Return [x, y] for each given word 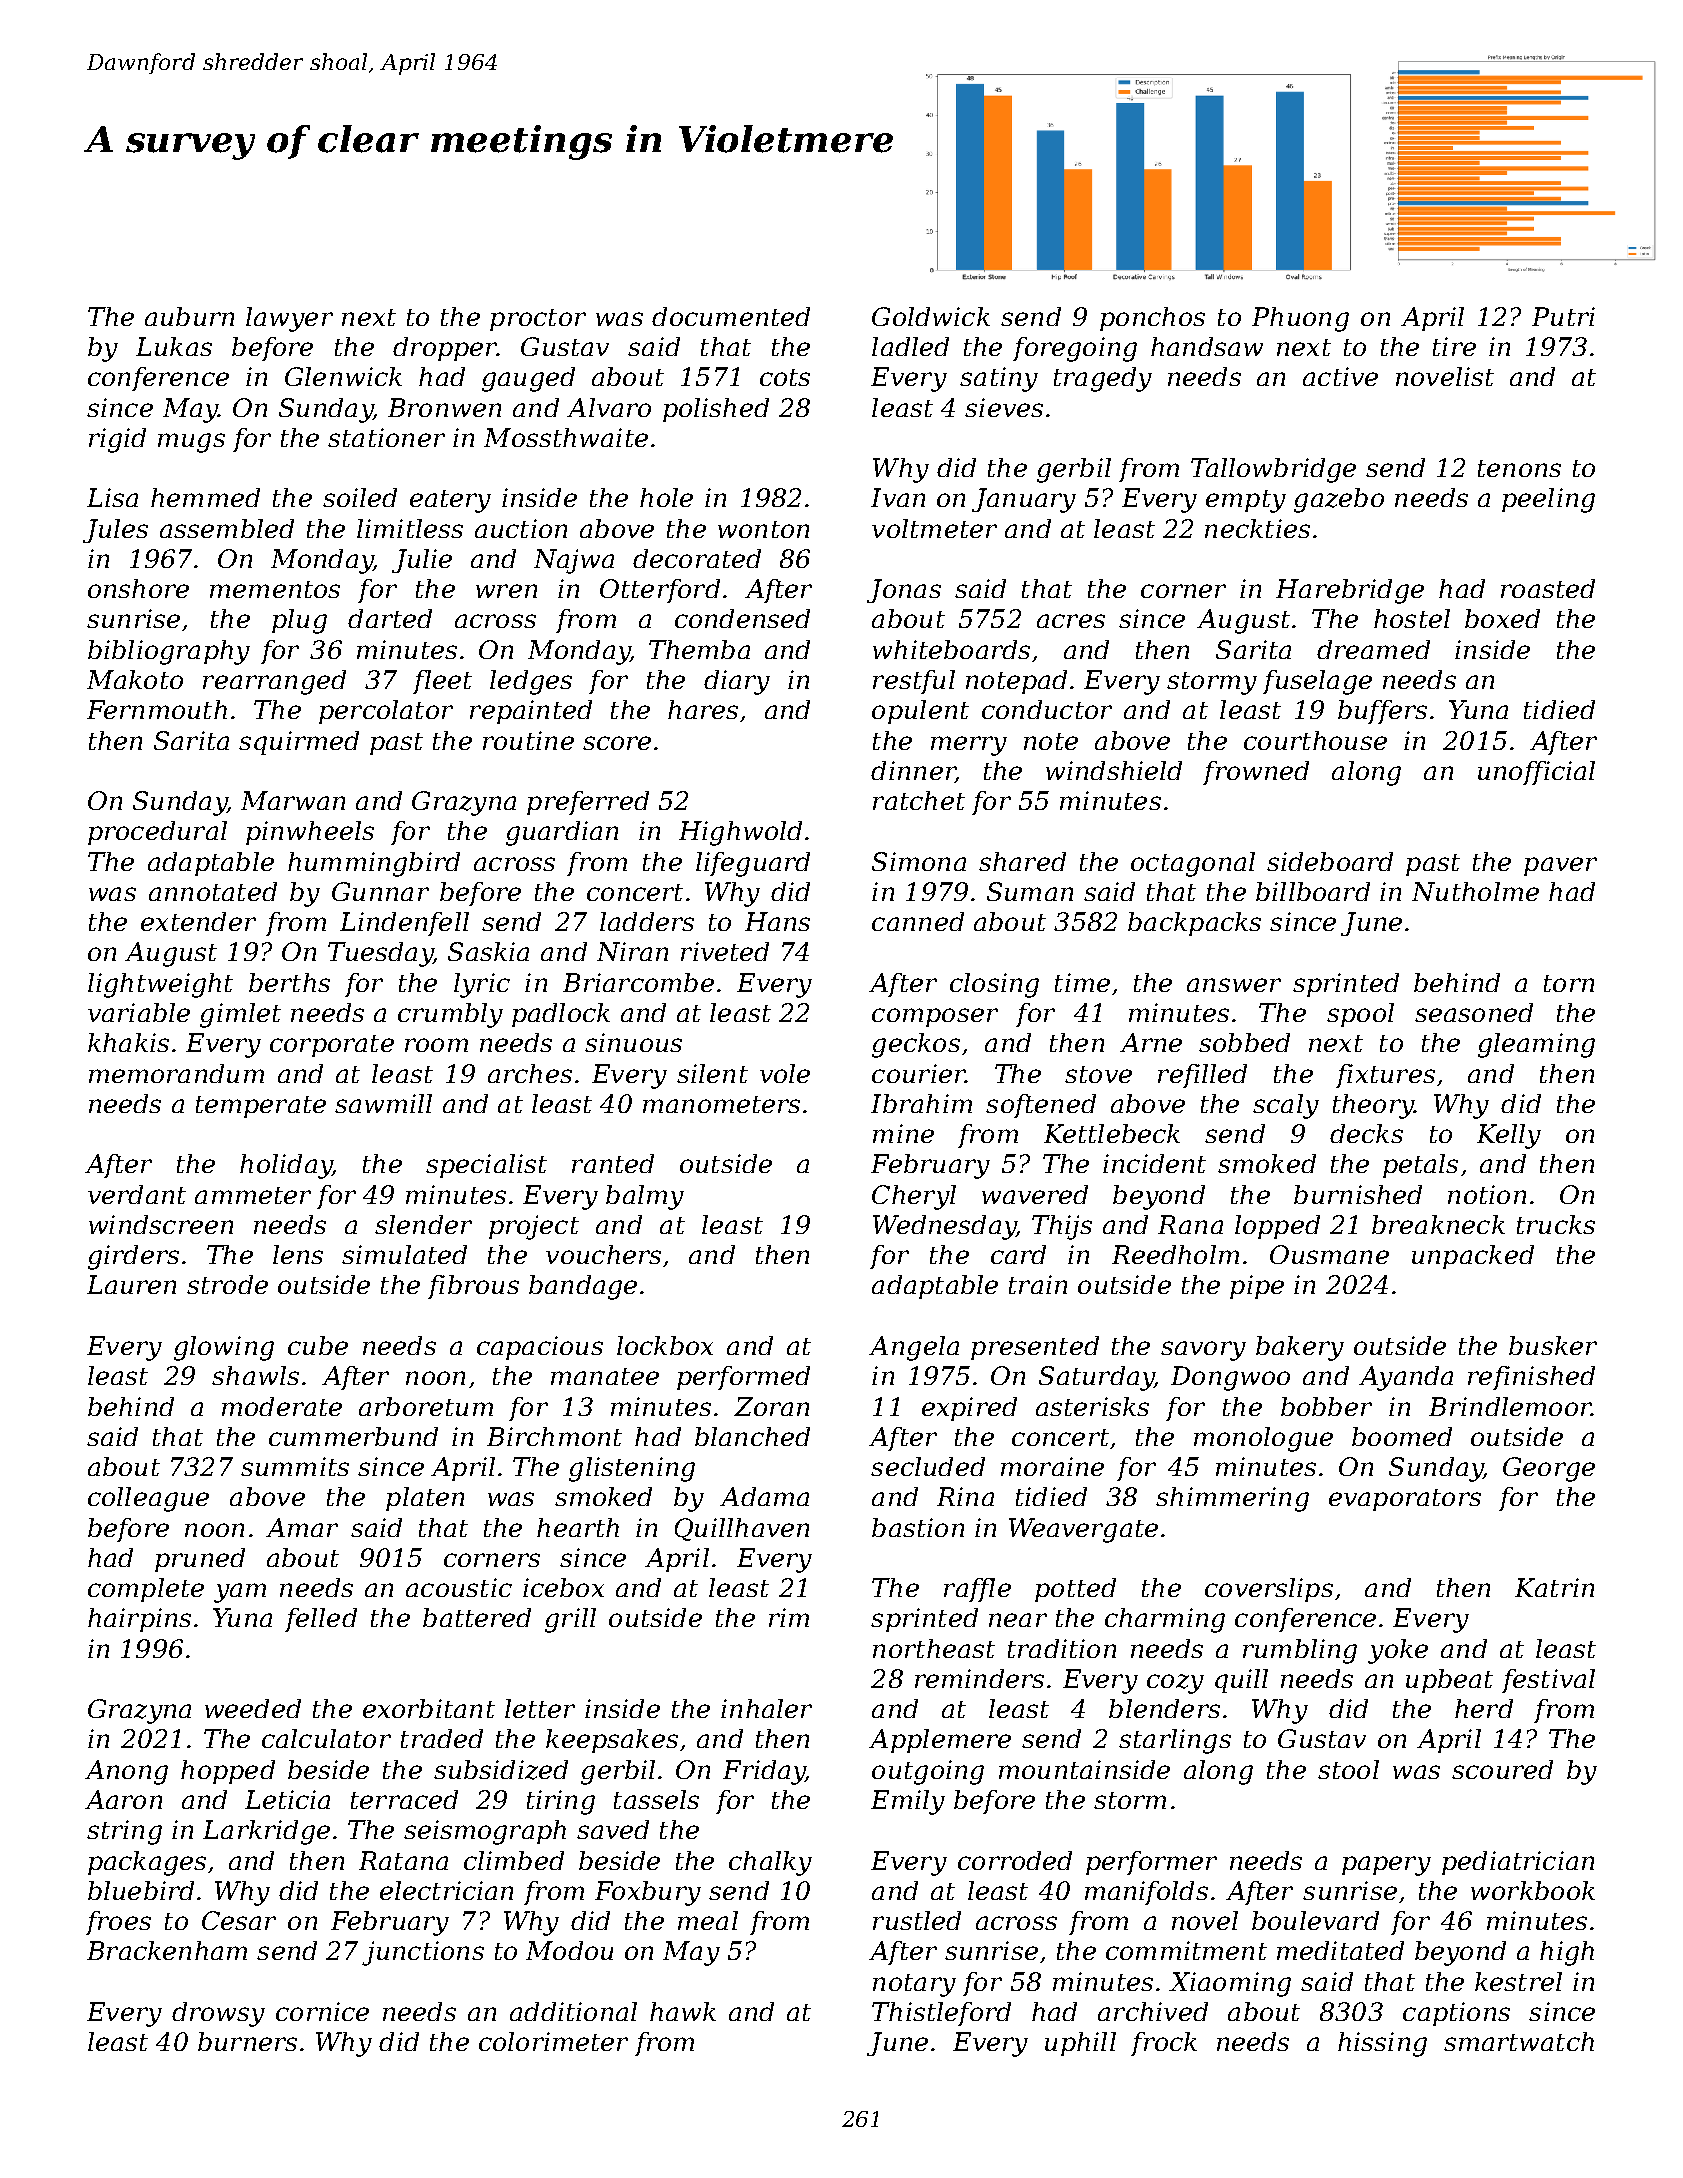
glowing [224, 1348]
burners [247, 2041]
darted [390, 618]
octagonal [1193, 864]
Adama [764, 1496]
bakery [1300, 1348]
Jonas [904, 591]
